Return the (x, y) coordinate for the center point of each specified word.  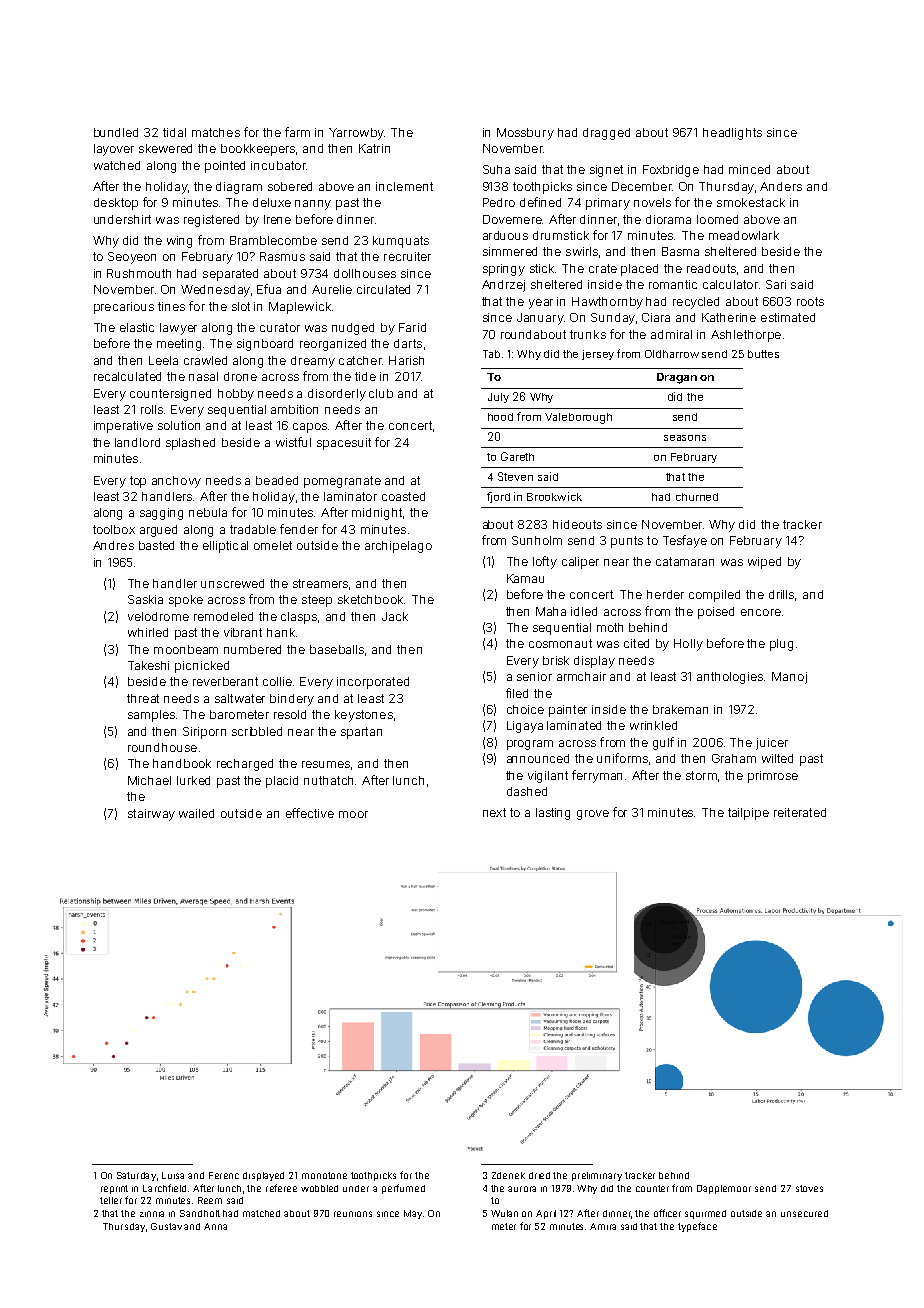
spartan (361, 733)
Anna (215, 1226)
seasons (685, 438)
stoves (809, 1188)
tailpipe (748, 814)
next (494, 812)
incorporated (373, 683)
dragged (606, 134)
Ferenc (224, 1175)
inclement (404, 186)
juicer (772, 744)
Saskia (145, 599)
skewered (165, 148)
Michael (149, 780)
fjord (498, 497)
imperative (123, 427)
